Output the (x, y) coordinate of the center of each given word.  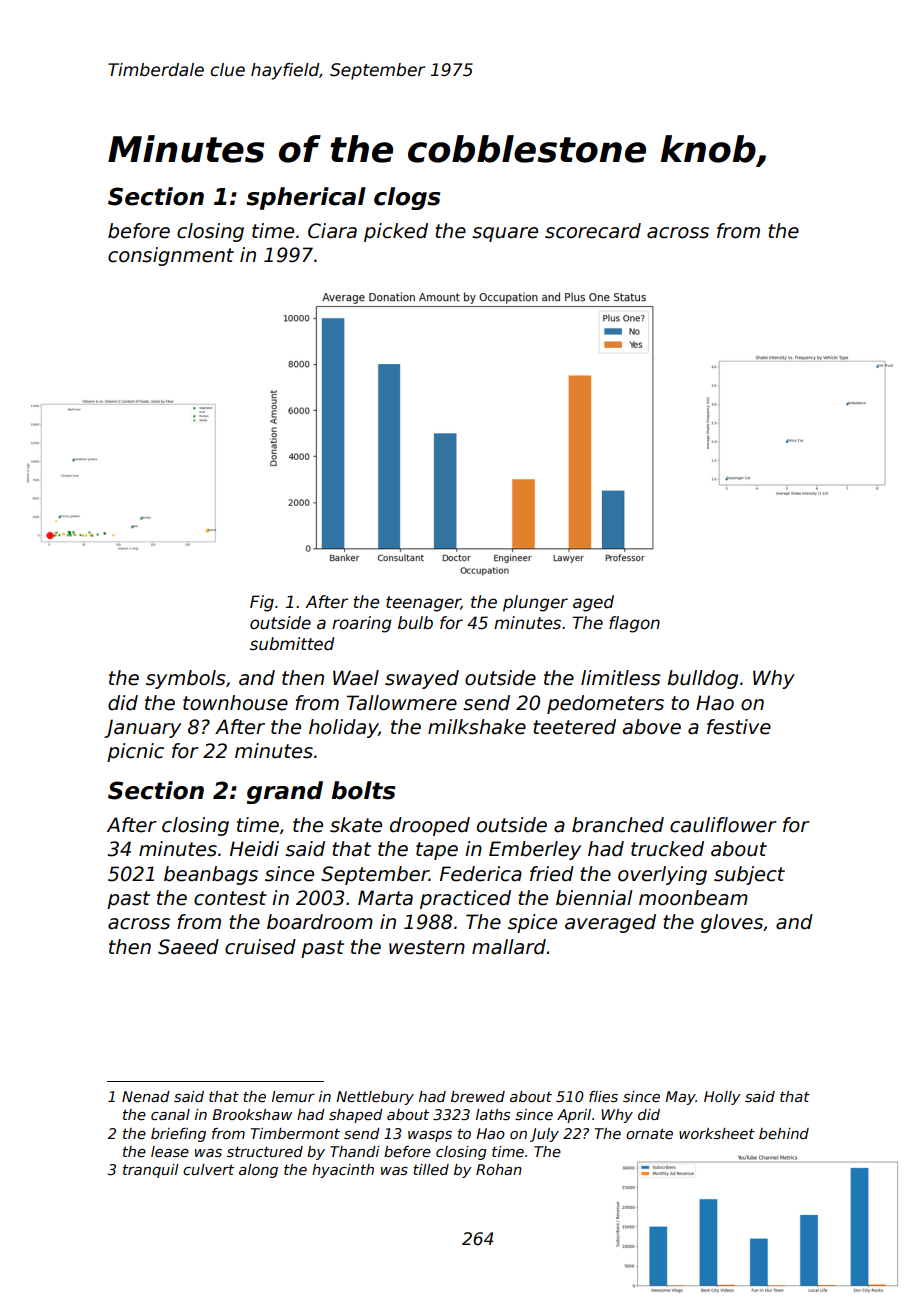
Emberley (535, 850)
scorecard (593, 231)
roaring (362, 624)
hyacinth (343, 1171)
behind (784, 1133)
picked (396, 232)
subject (749, 875)
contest (230, 898)
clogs (407, 198)
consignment (171, 256)
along (258, 1171)
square (505, 234)
